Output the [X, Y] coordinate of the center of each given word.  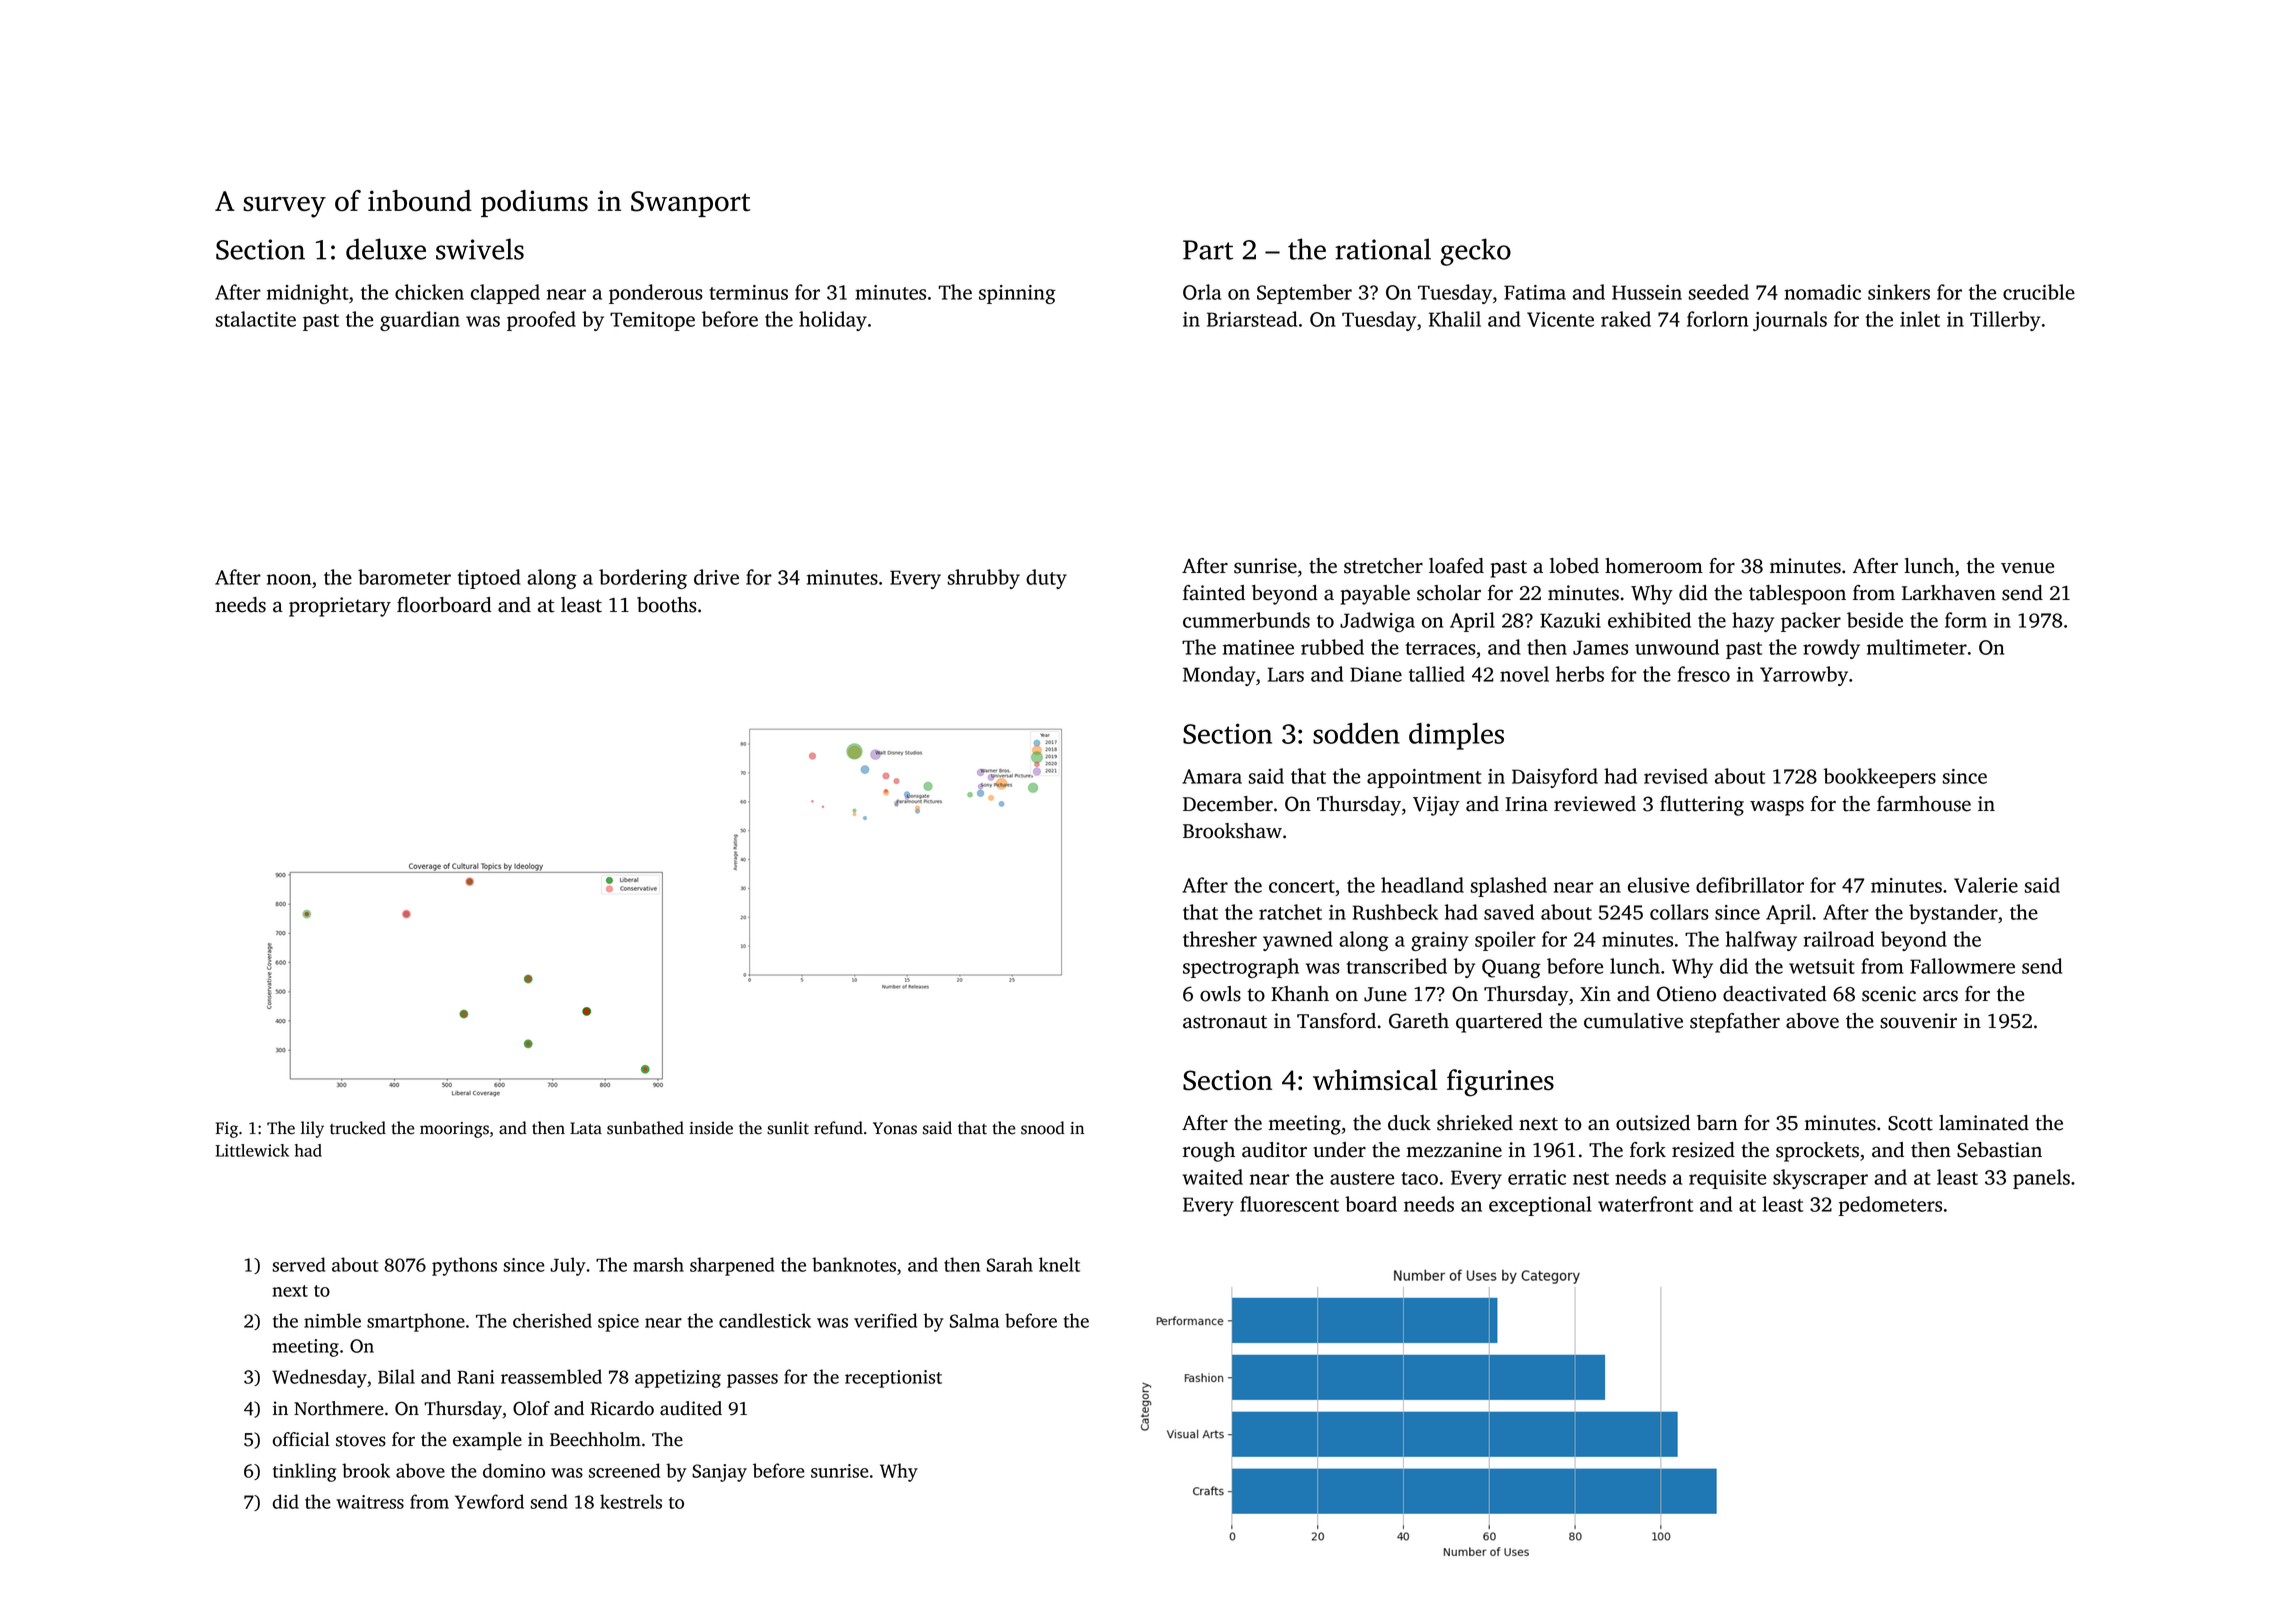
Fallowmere [1962, 966]
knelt [1059, 1264]
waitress [370, 1502]
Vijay [1436, 806]
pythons [464, 1266]
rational [1383, 249]
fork [1648, 1150]
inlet [1920, 319]
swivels [480, 249]
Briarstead [1252, 319]
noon [289, 579]
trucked [358, 1128]
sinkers [1899, 292]
